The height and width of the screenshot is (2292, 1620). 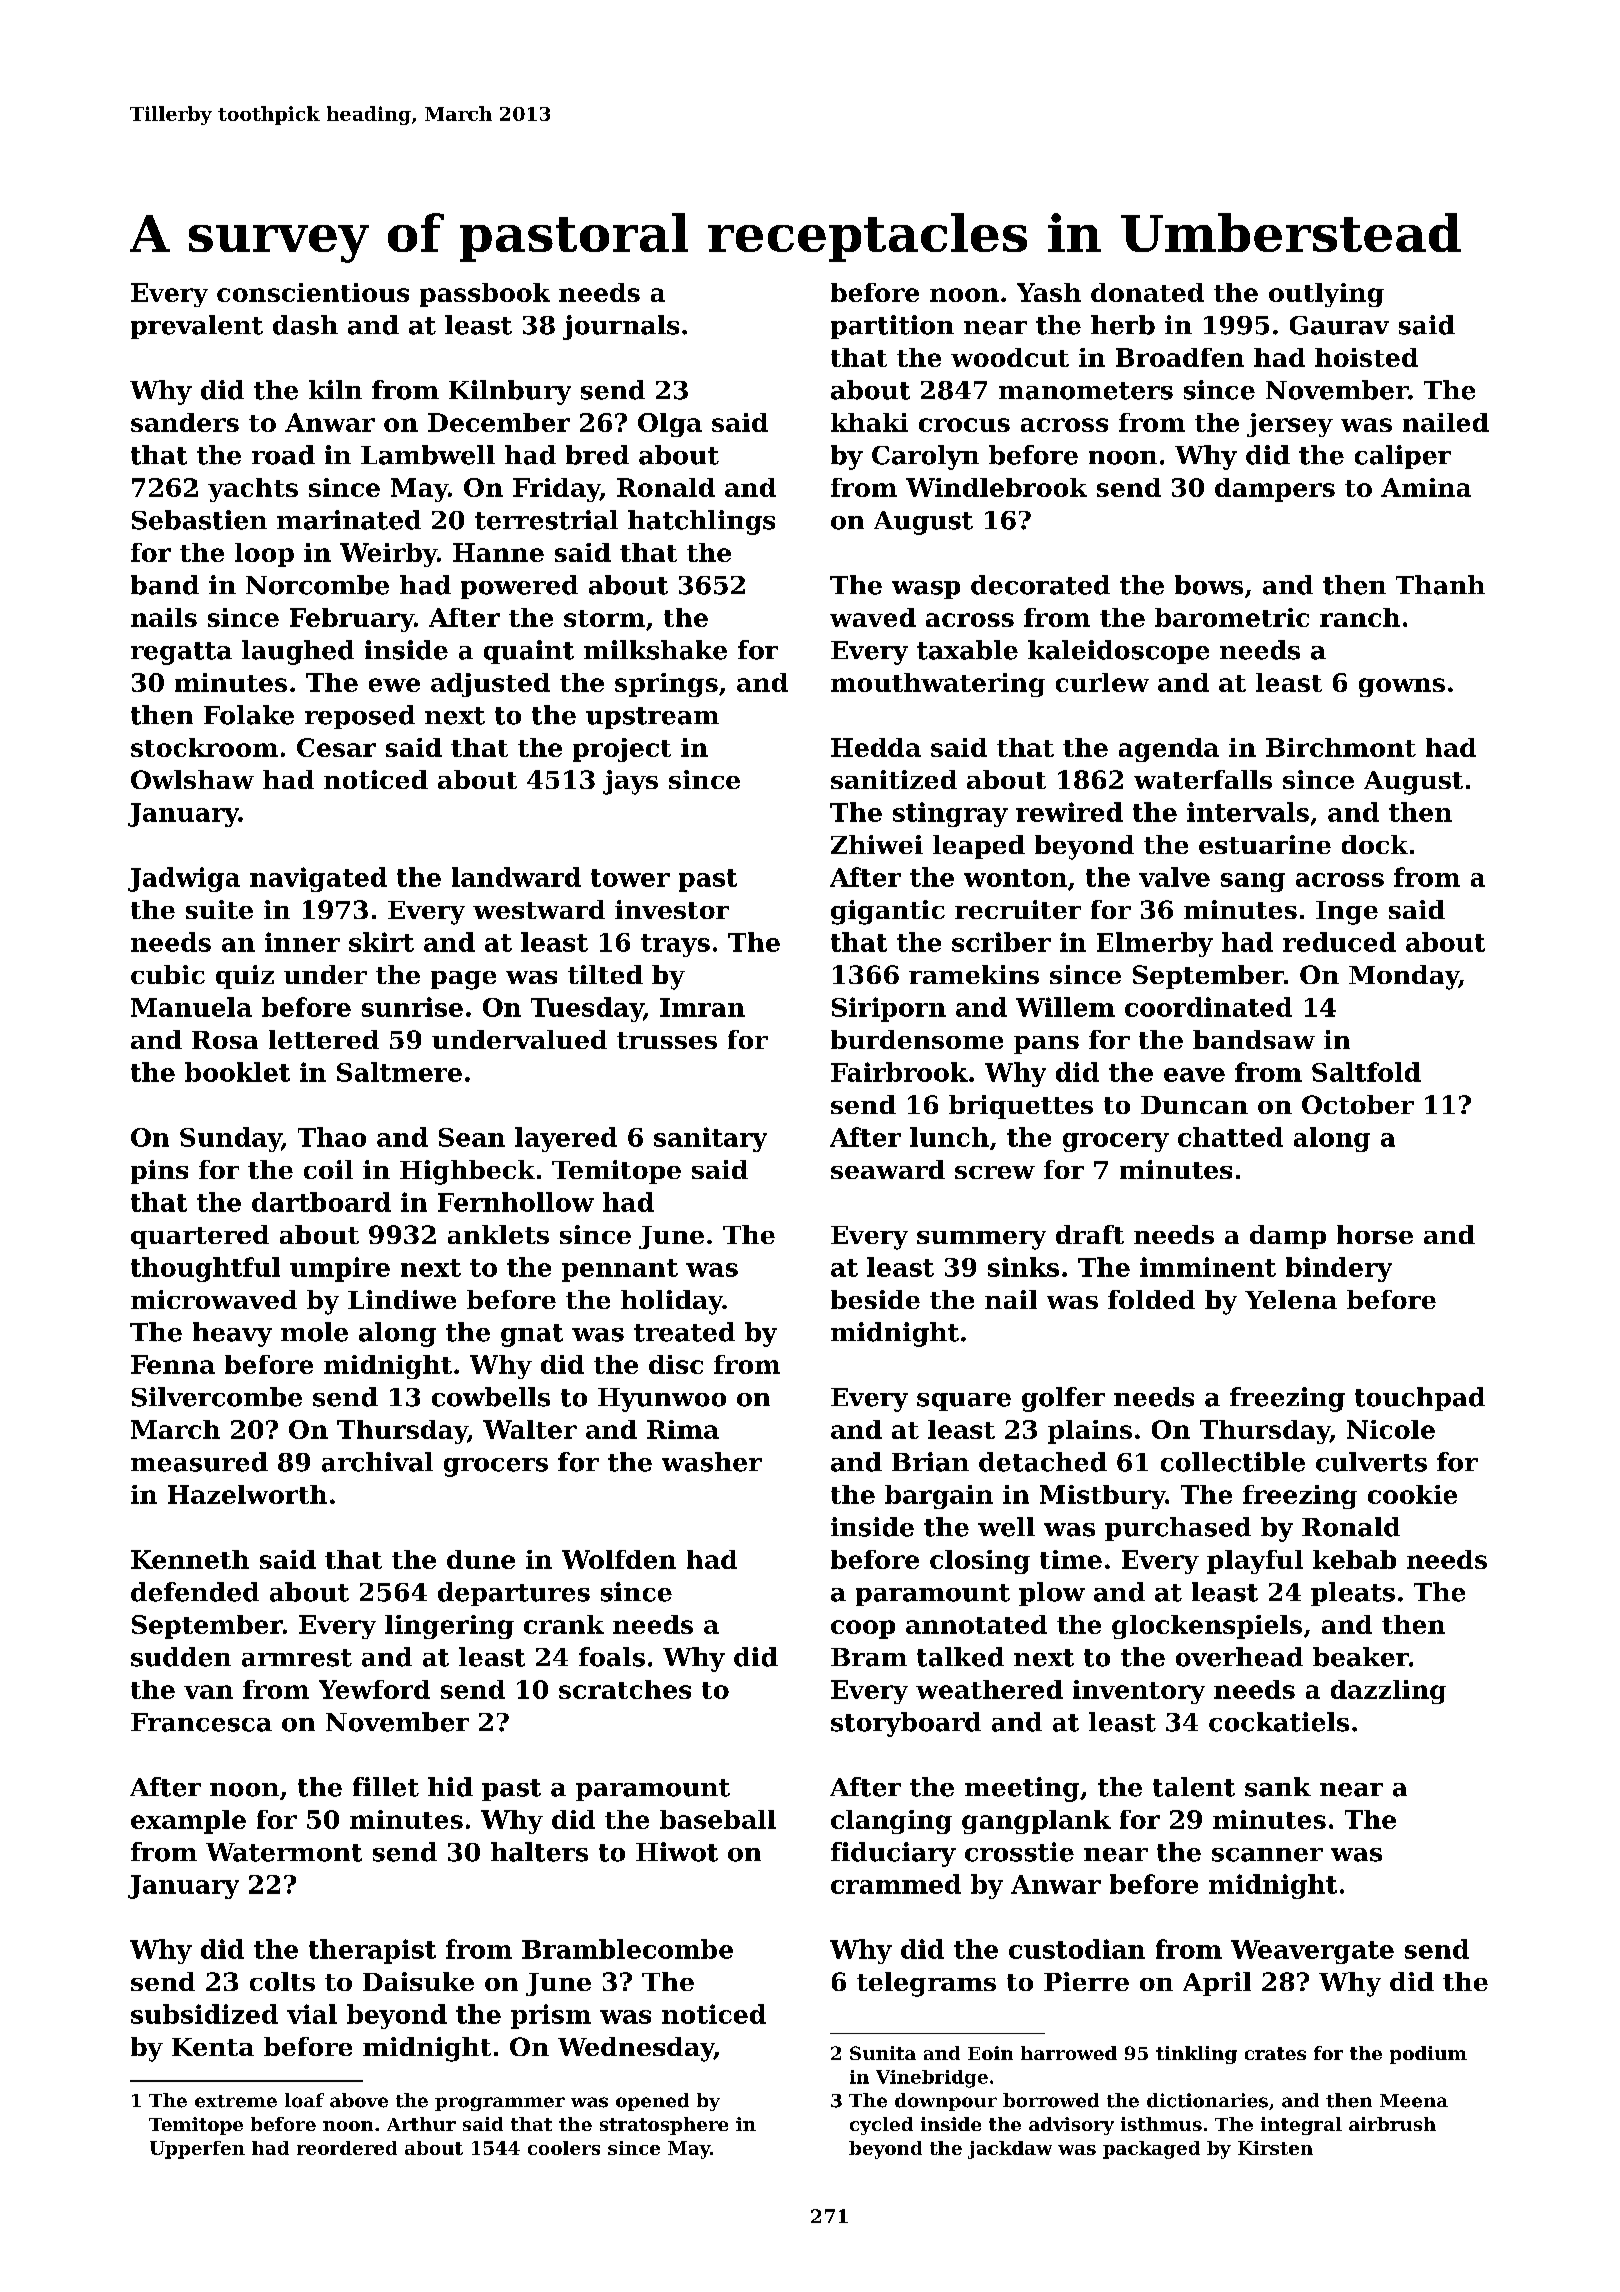 I want to click on partition, so click(x=892, y=327).
